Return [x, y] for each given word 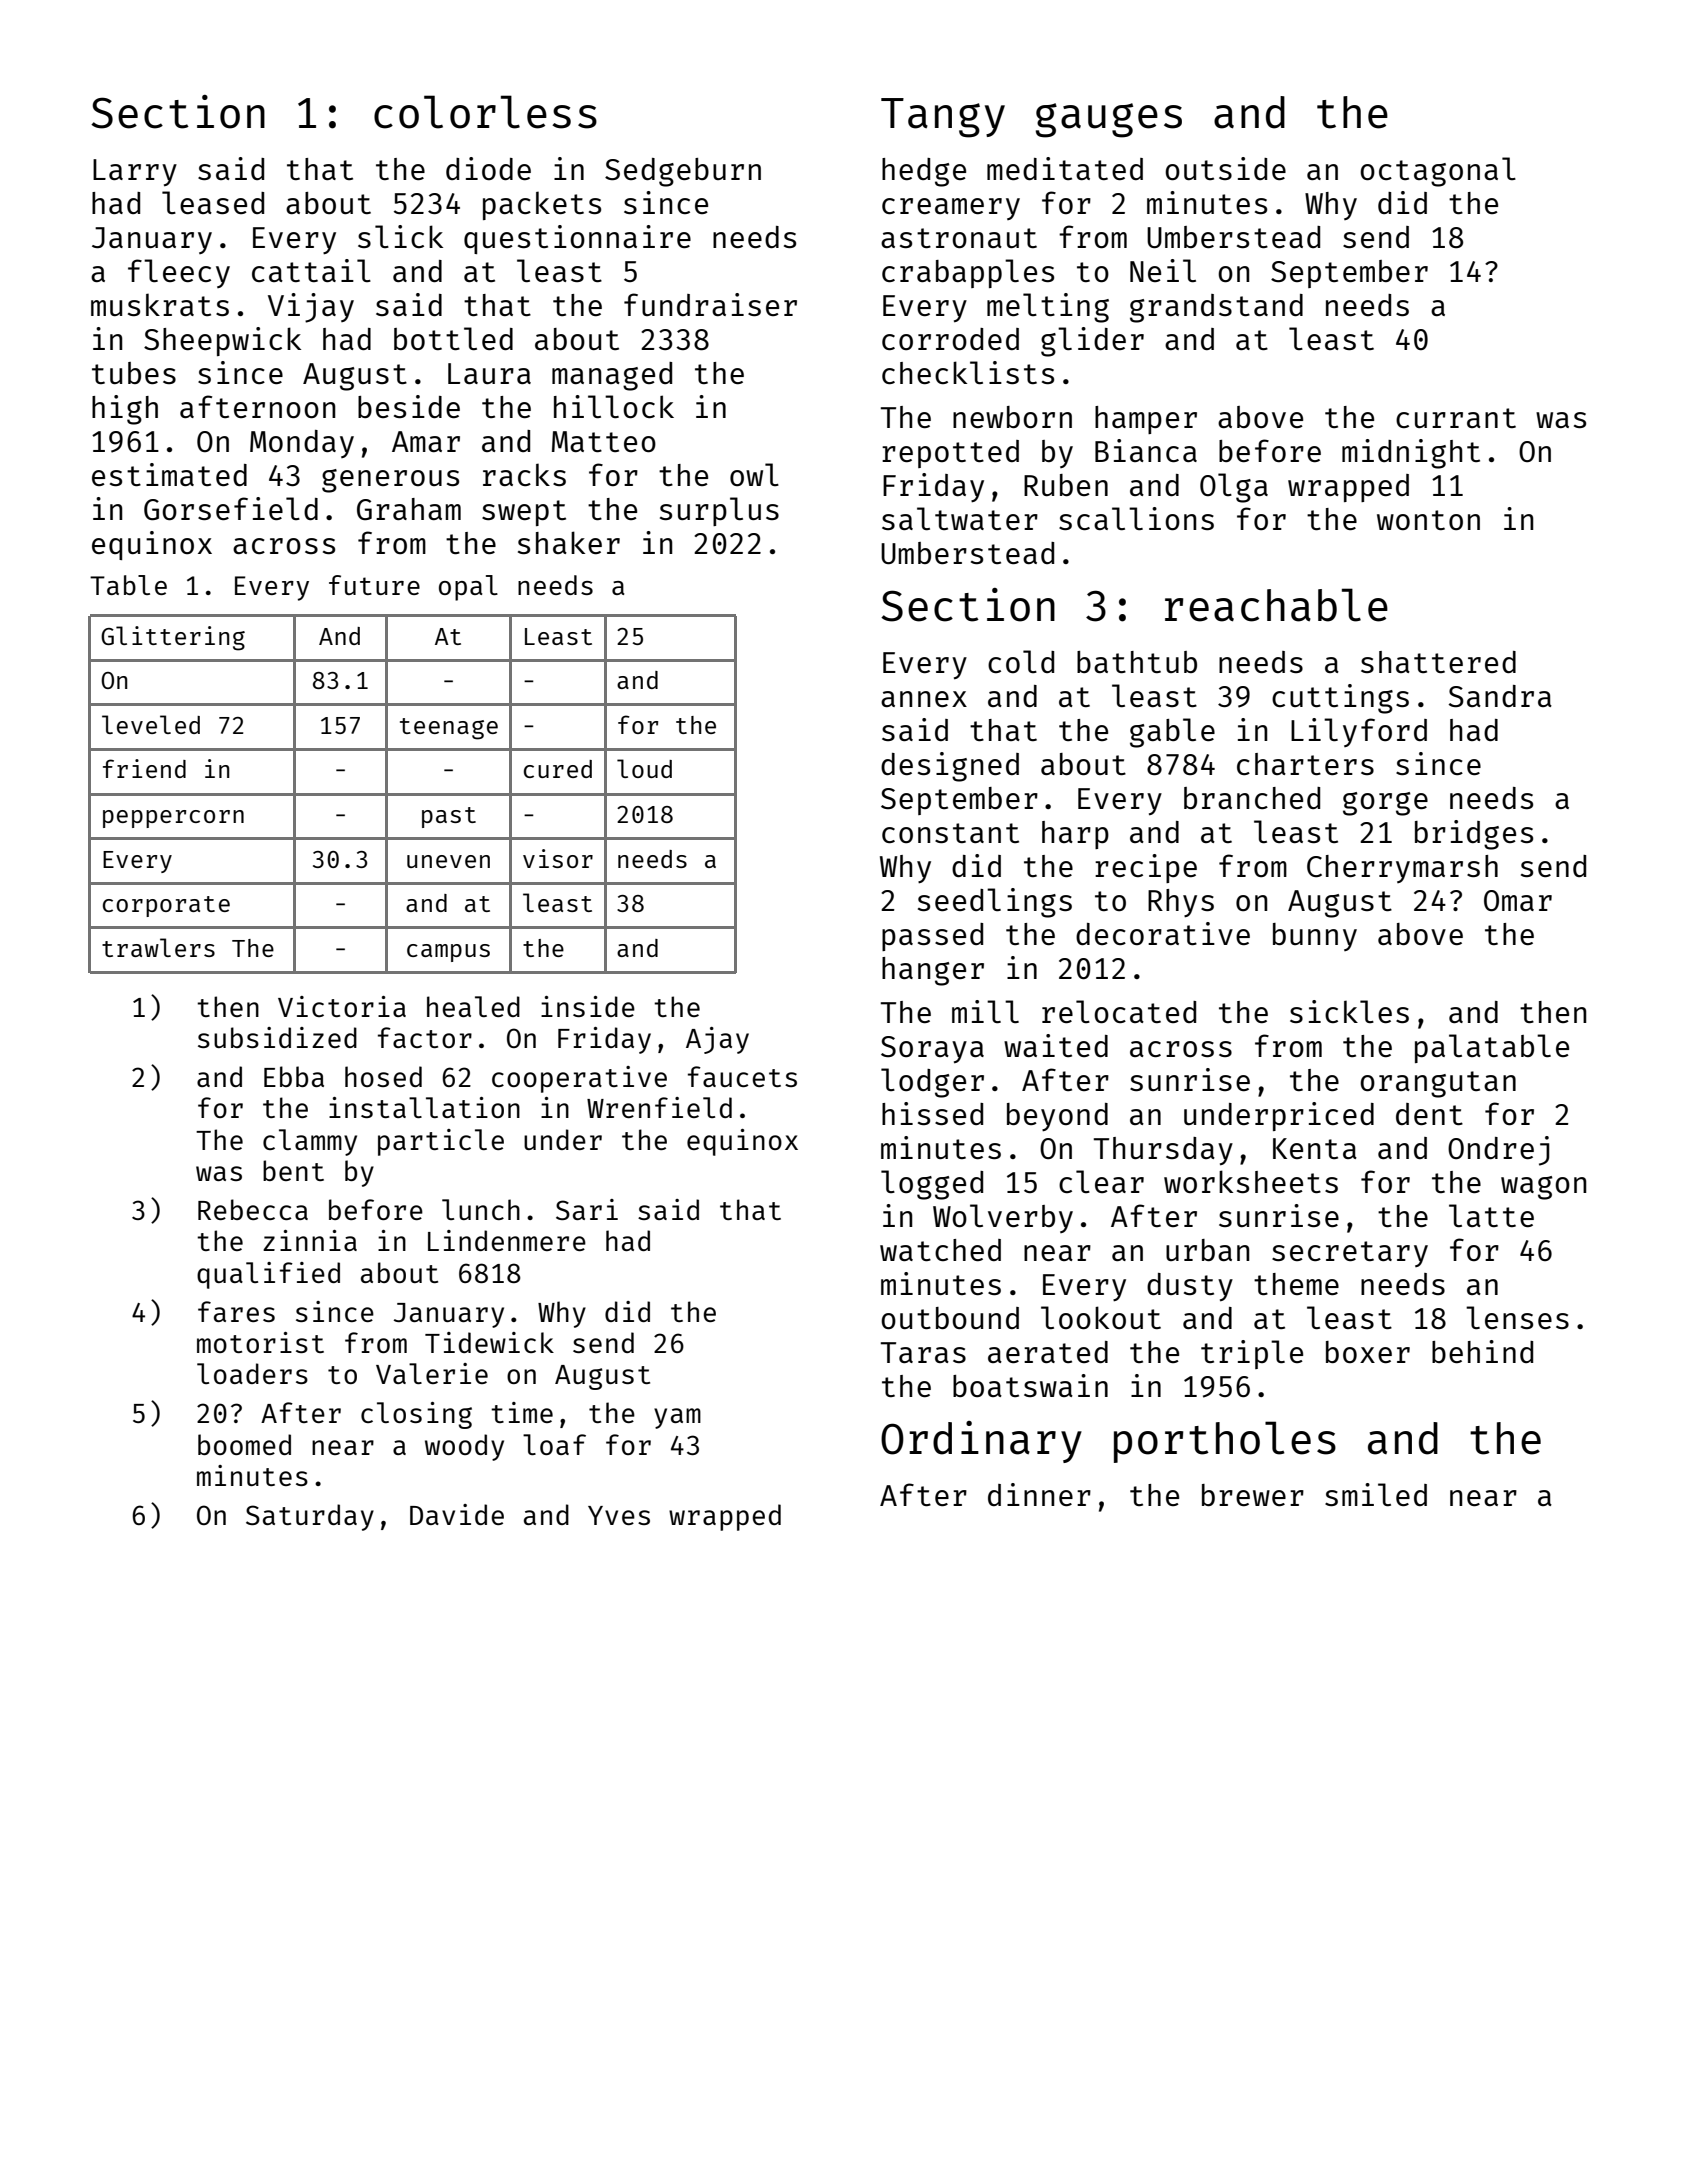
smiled [1376, 1494]
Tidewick [489, 1342]
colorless [485, 112]
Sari [587, 1209]
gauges [1109, 120]
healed [473, 1006]
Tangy [943, 118]
